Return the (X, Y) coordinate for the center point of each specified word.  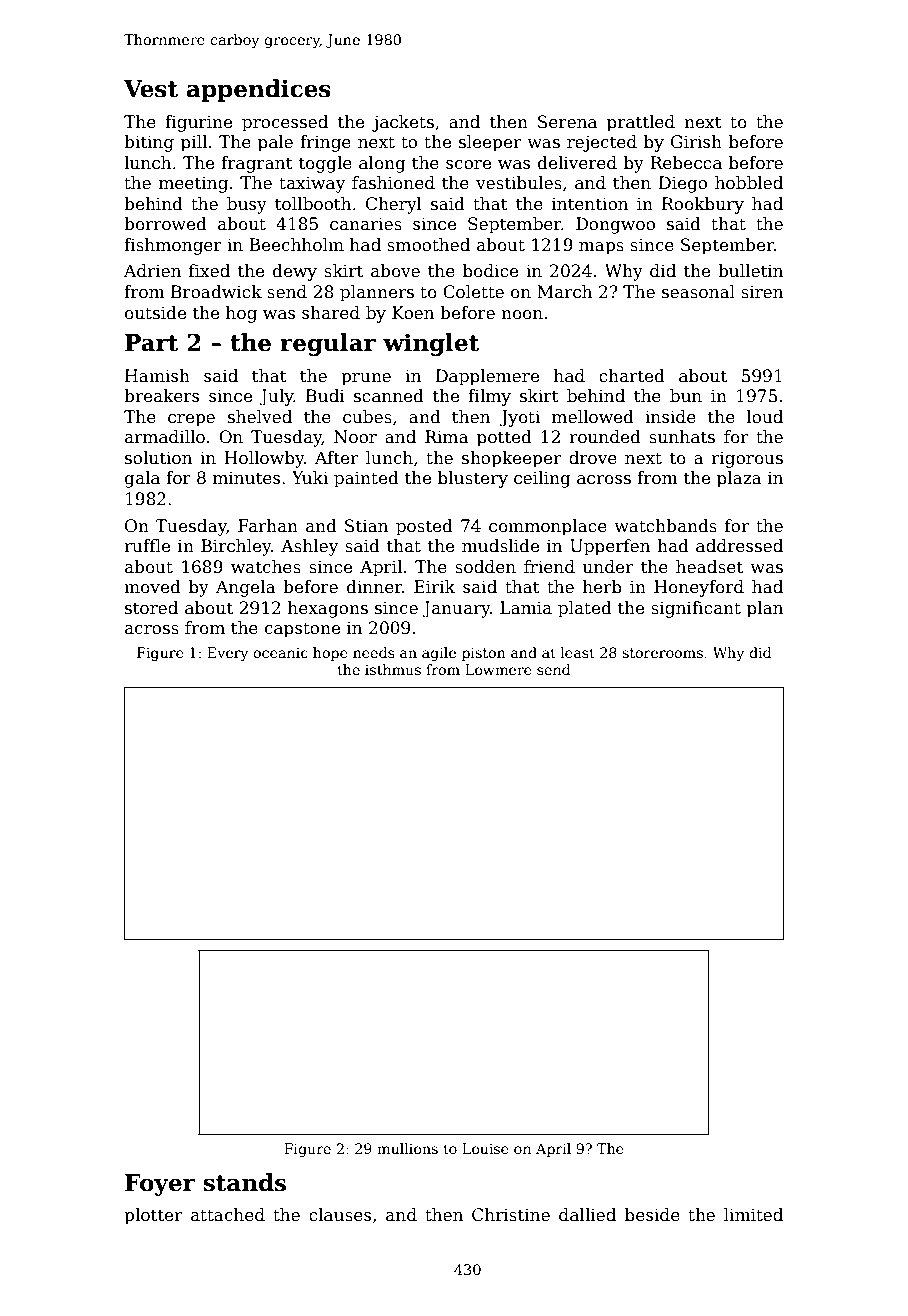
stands (244, 1182)
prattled (641, 123)
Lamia (526, 608)
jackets (403, 123)
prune (366, 379)
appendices (259, 90)
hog (241, 314)
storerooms (662, 653)
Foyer (160, 1185)
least (578, 652)
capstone (302, 630)
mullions (407, 1148)
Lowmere (498, 669)
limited (753, 1215)
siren (762, 292)
